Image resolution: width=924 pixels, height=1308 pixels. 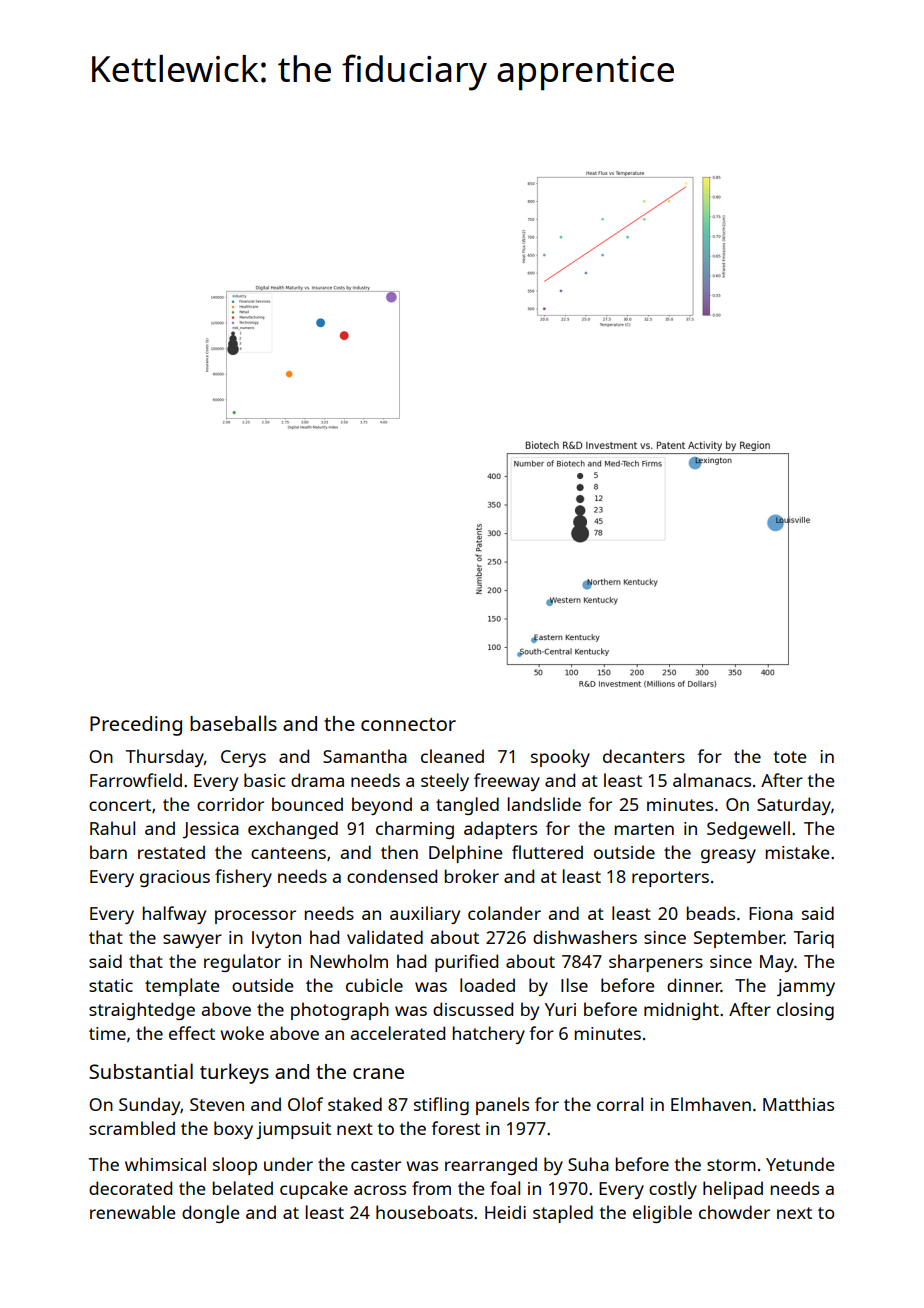 I want to click on Farrowfield, so click(x=136, y=780).
